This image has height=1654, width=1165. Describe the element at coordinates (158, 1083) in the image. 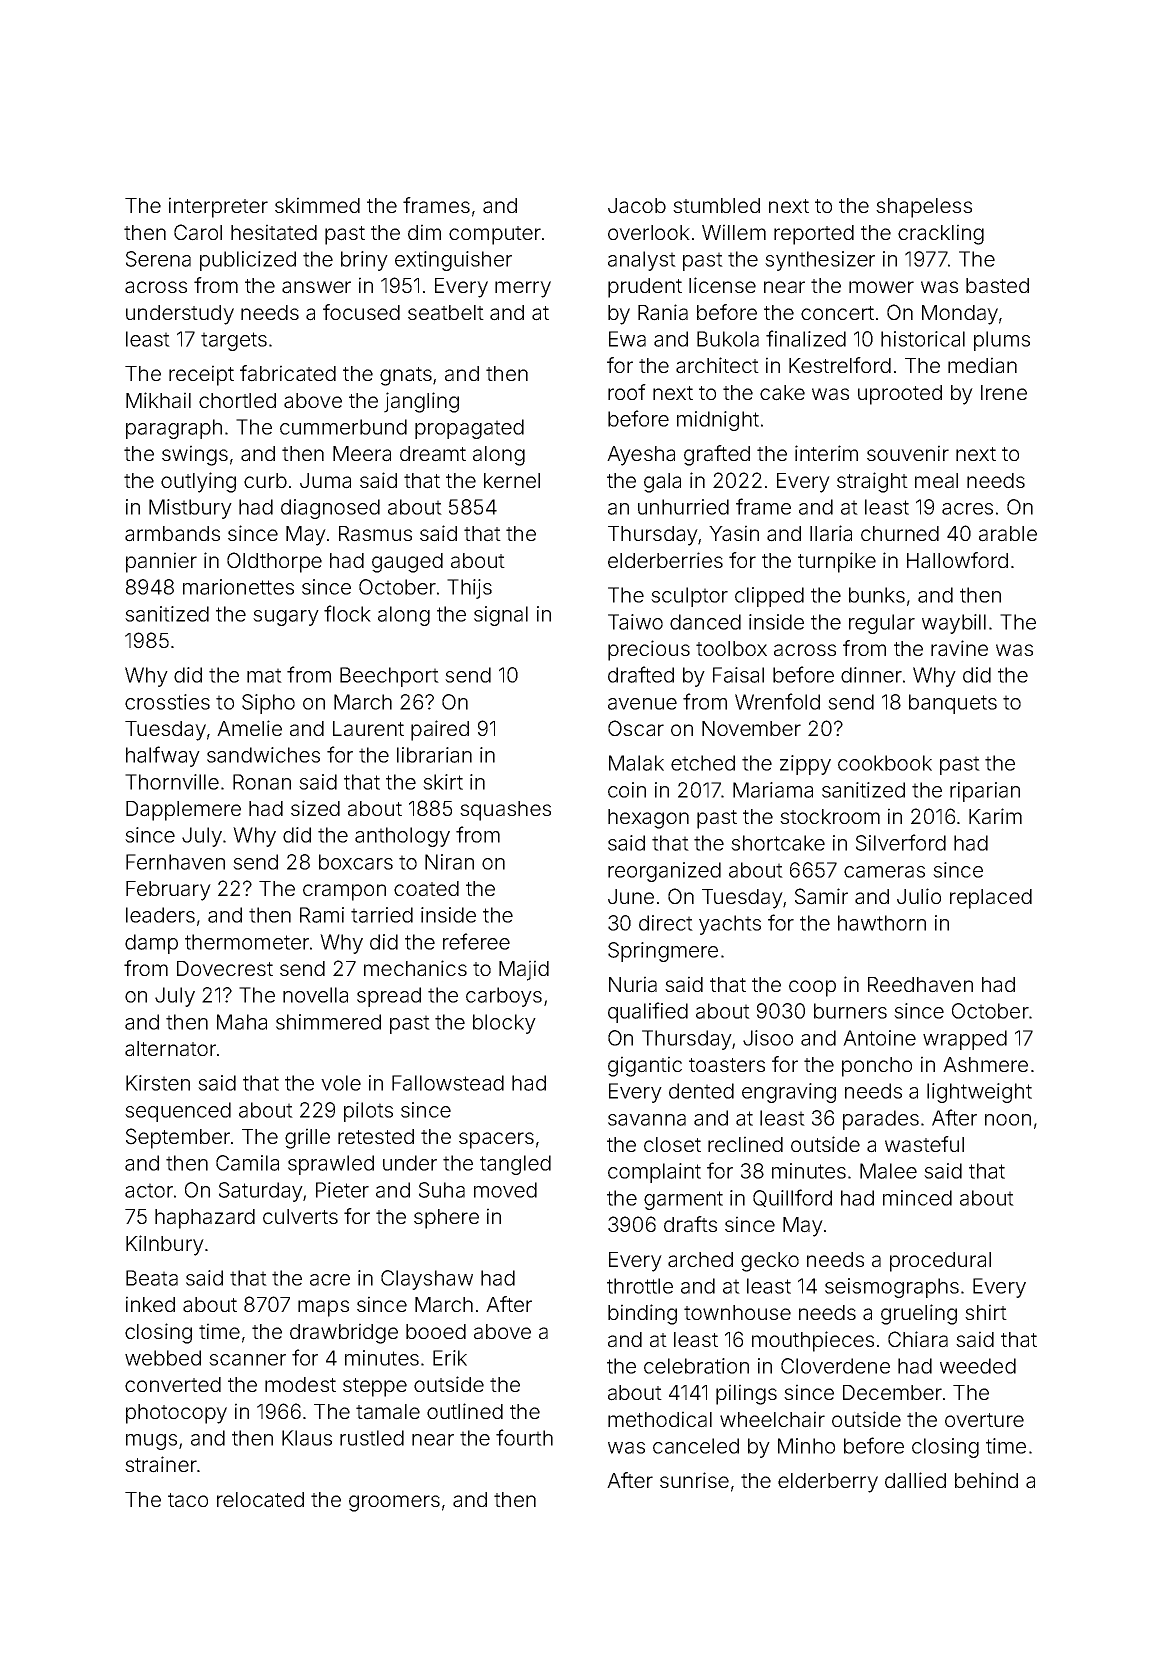

I see `Kirsten` at that location.
